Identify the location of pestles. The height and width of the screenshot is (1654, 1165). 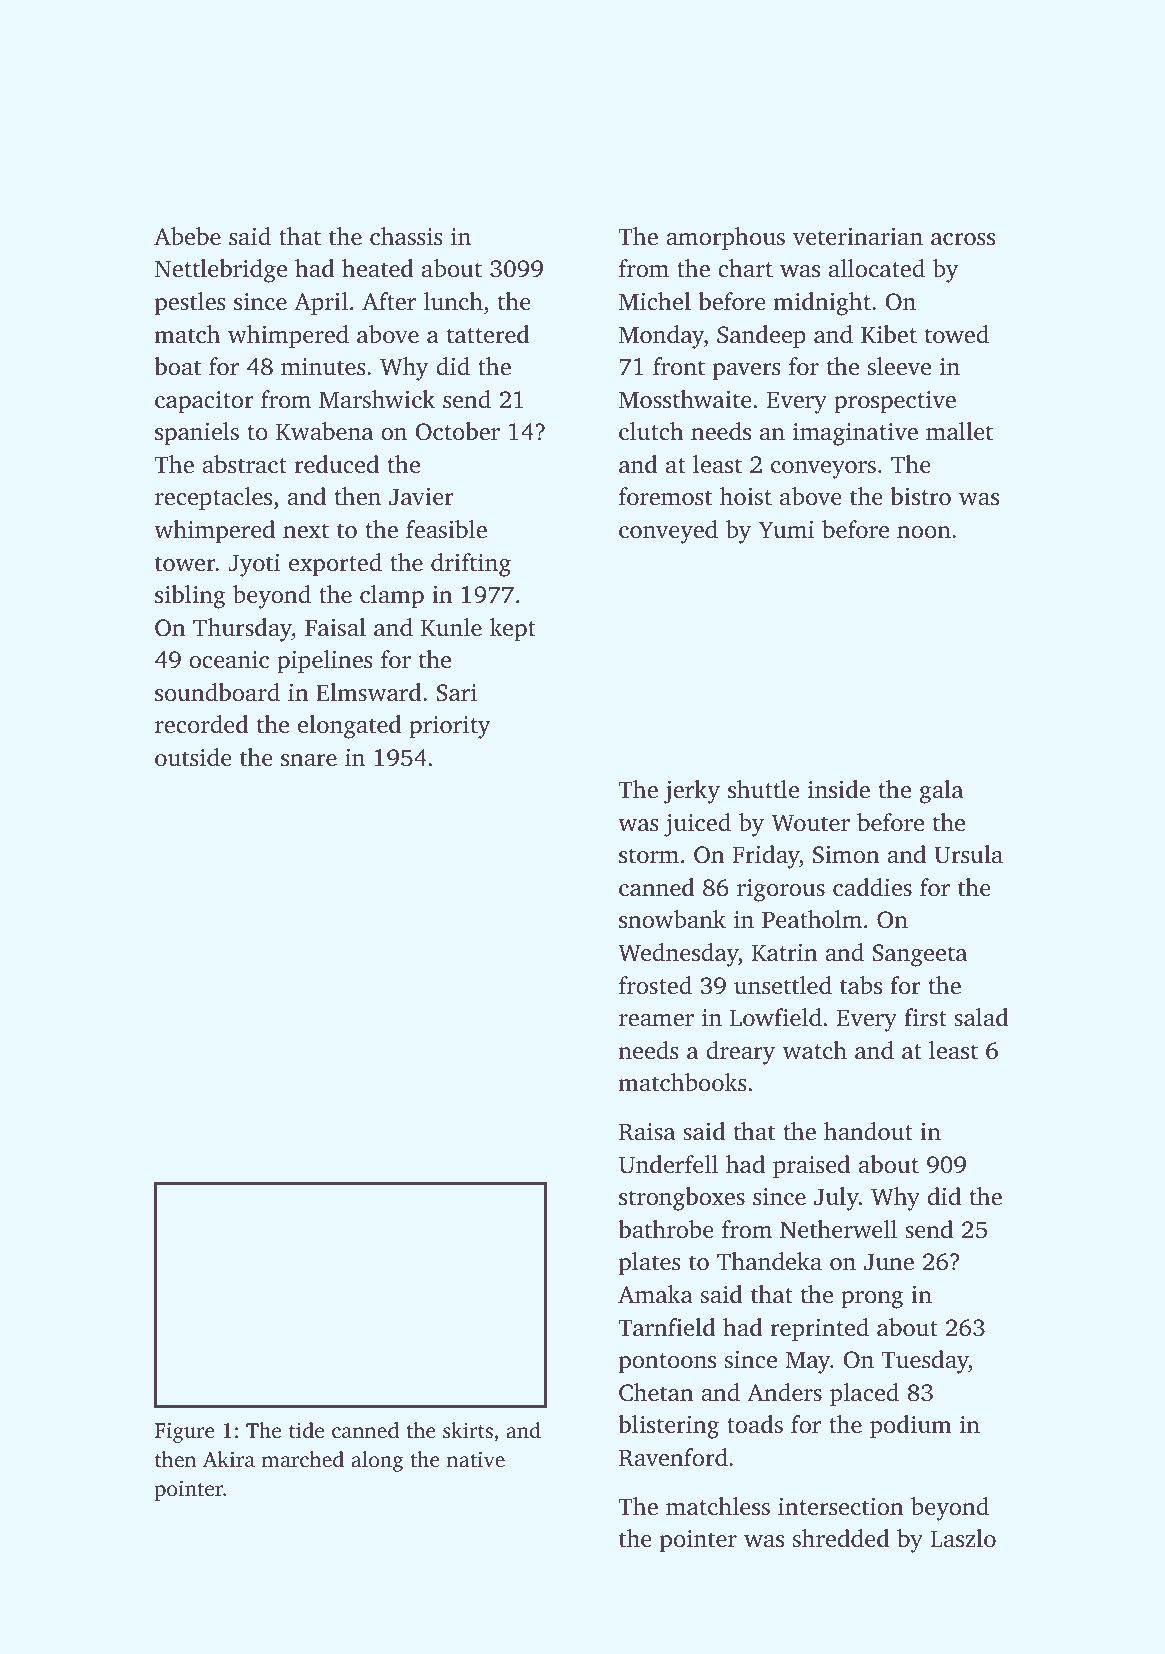
(190, 304).
